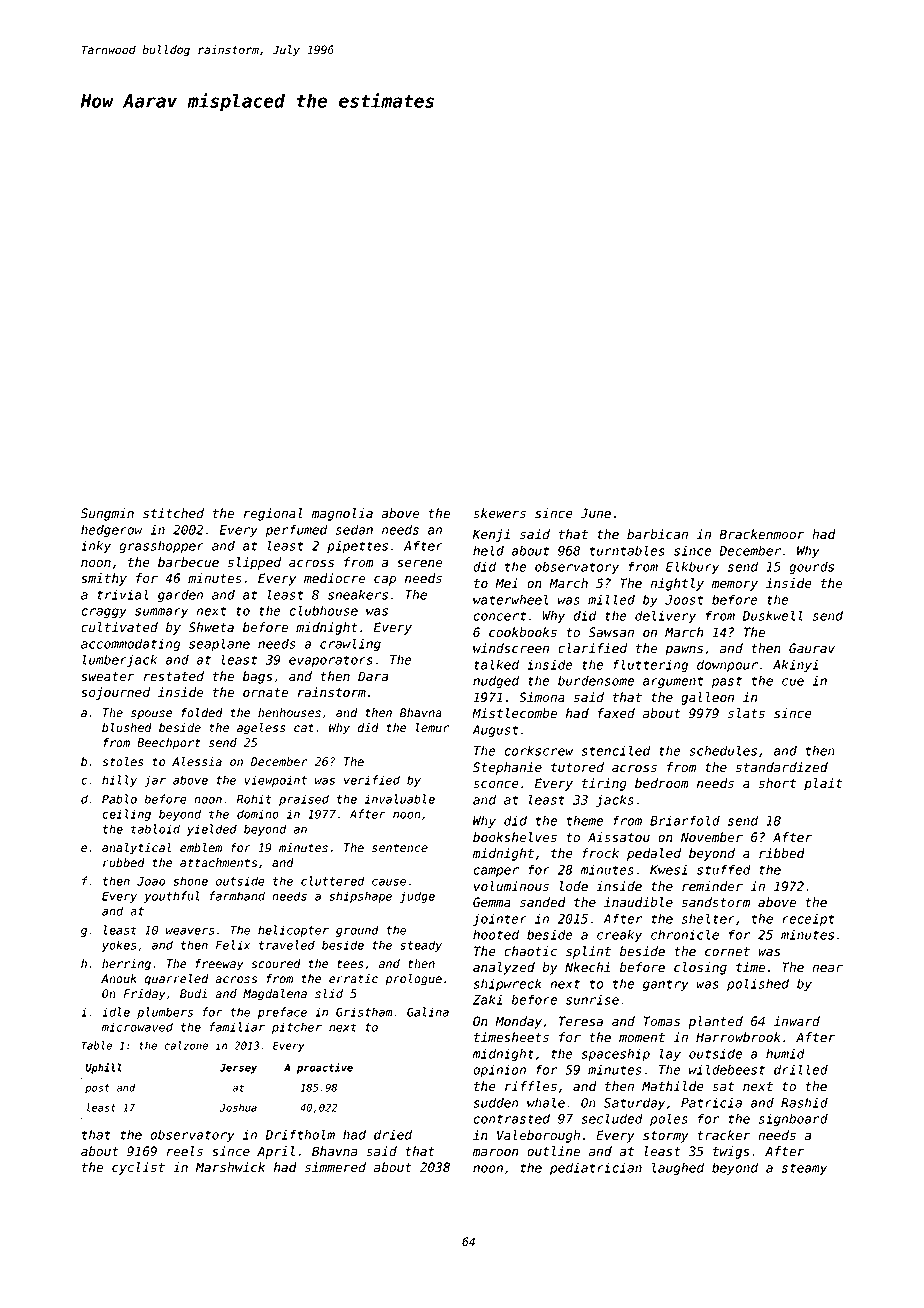  I want to click on Monday, so click(518, 1022).
